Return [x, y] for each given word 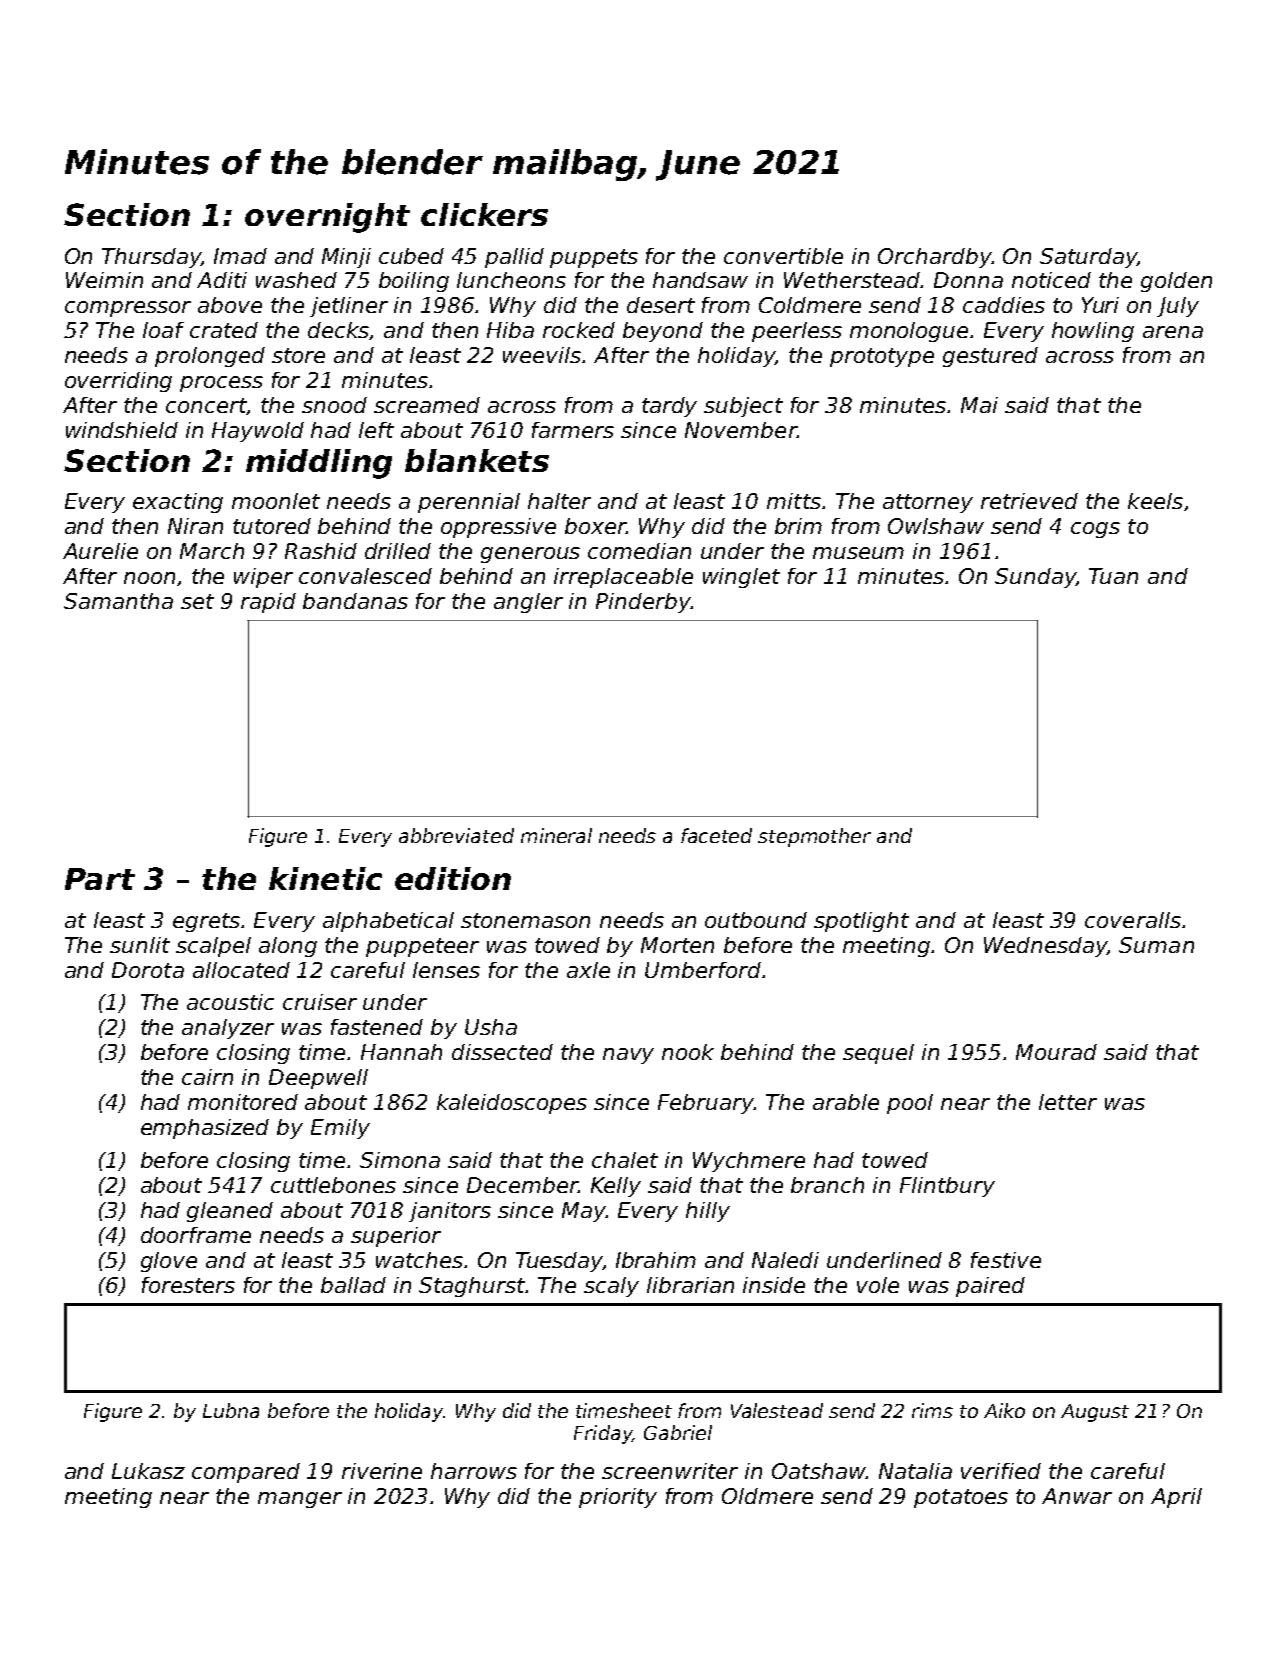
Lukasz [148, 1471]
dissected [502, 1052]
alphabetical [388, 922]
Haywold [258, 432]
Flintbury [947, 1187]
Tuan [1113, 576]
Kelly [616, 1187]
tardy [669, 407]
